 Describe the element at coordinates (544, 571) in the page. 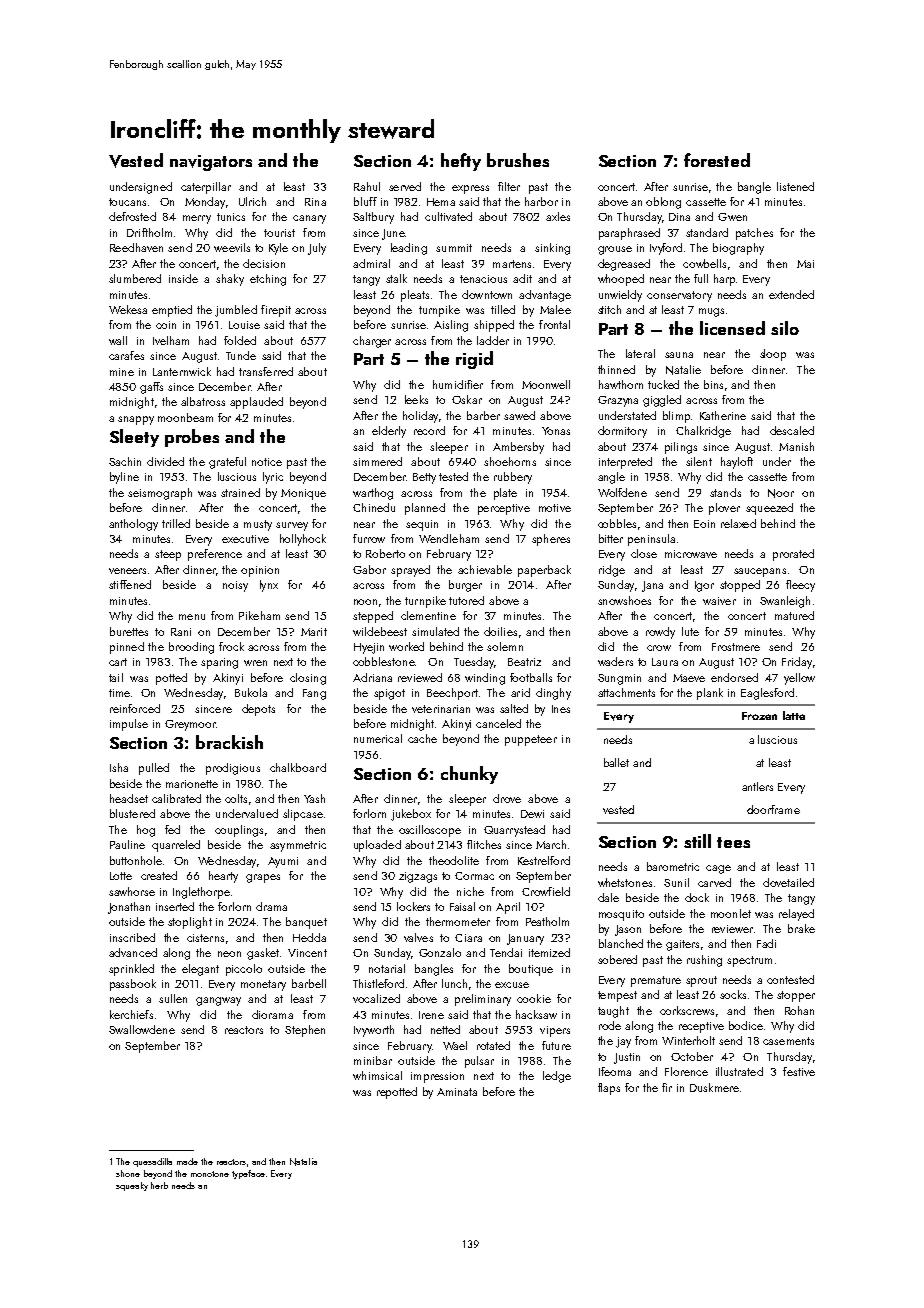

I see `paperback` at that location.
